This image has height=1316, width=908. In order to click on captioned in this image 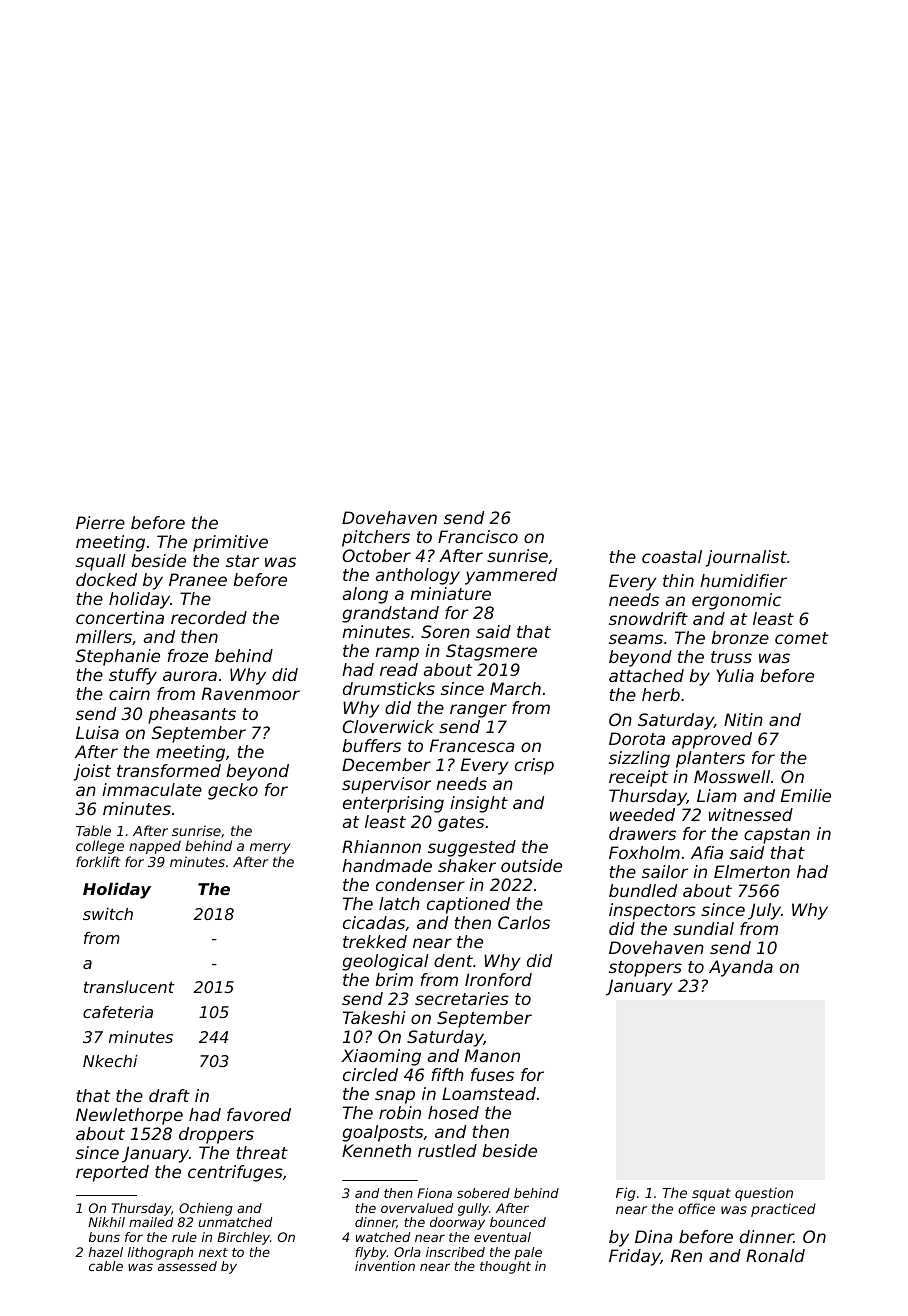, I will do `click(468, 905)`.
